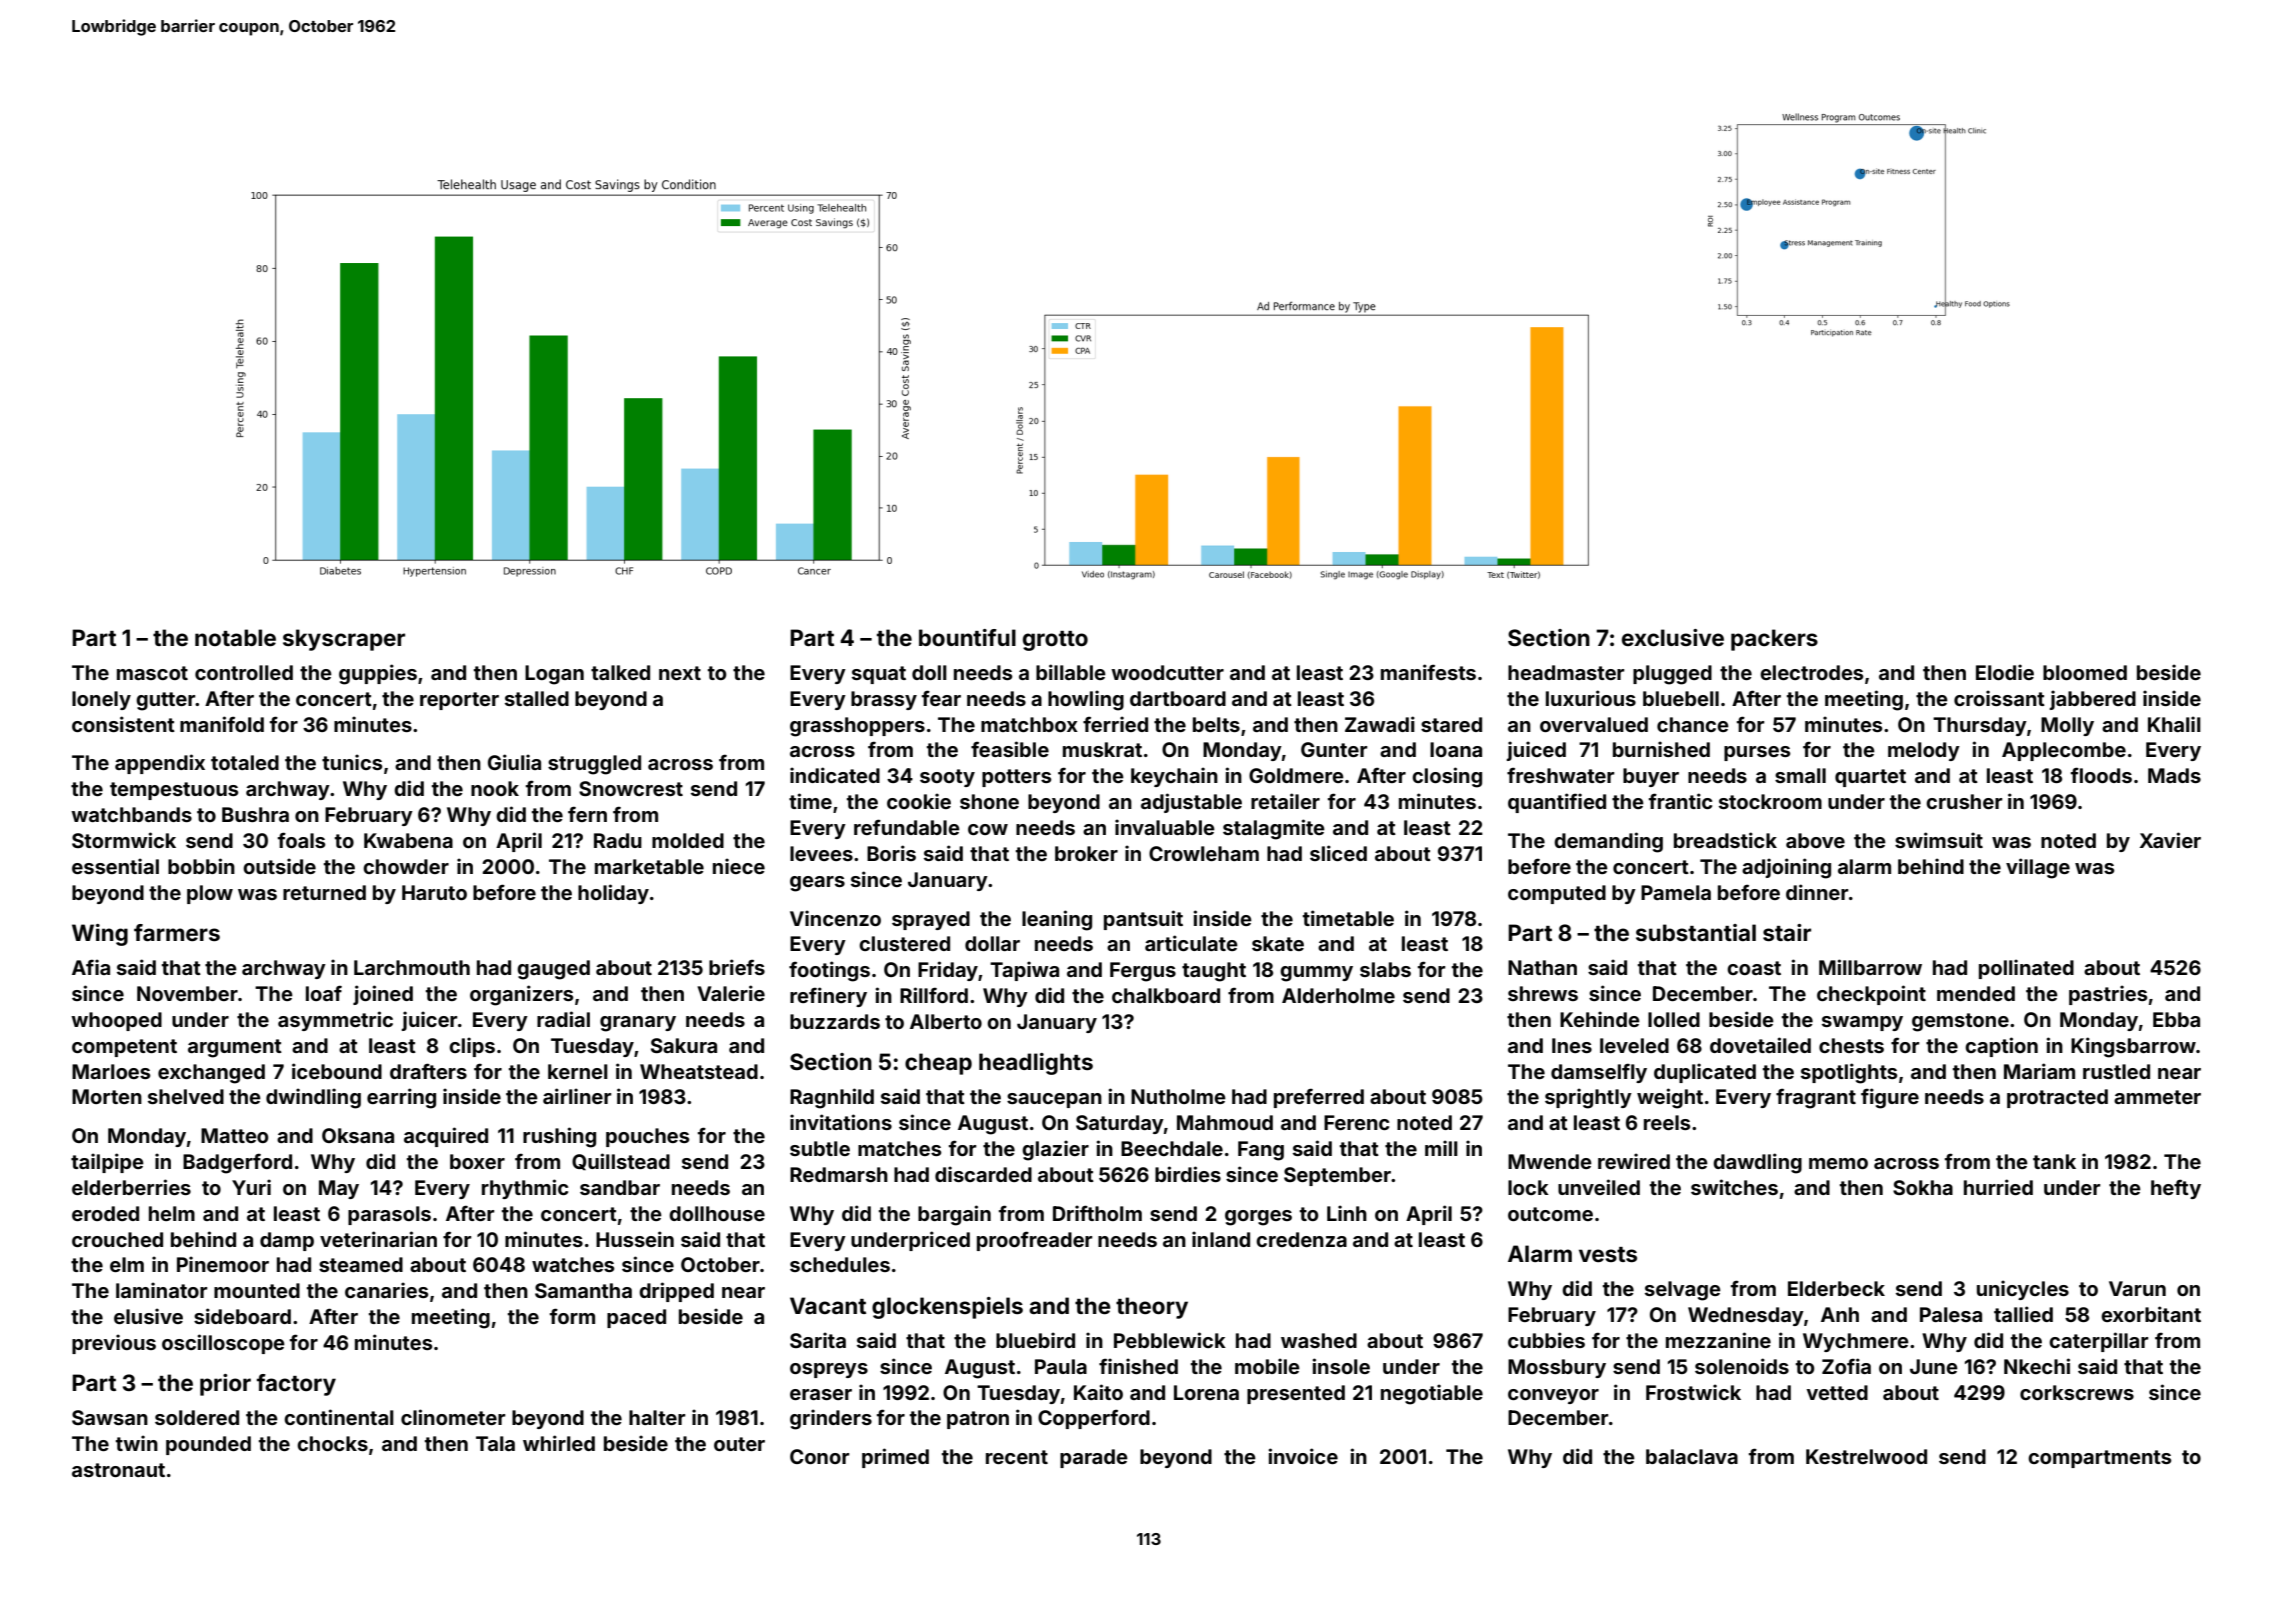  Describe the element at coordinates (1608, 1254) in the screenshot. I see `vests` at that location.
